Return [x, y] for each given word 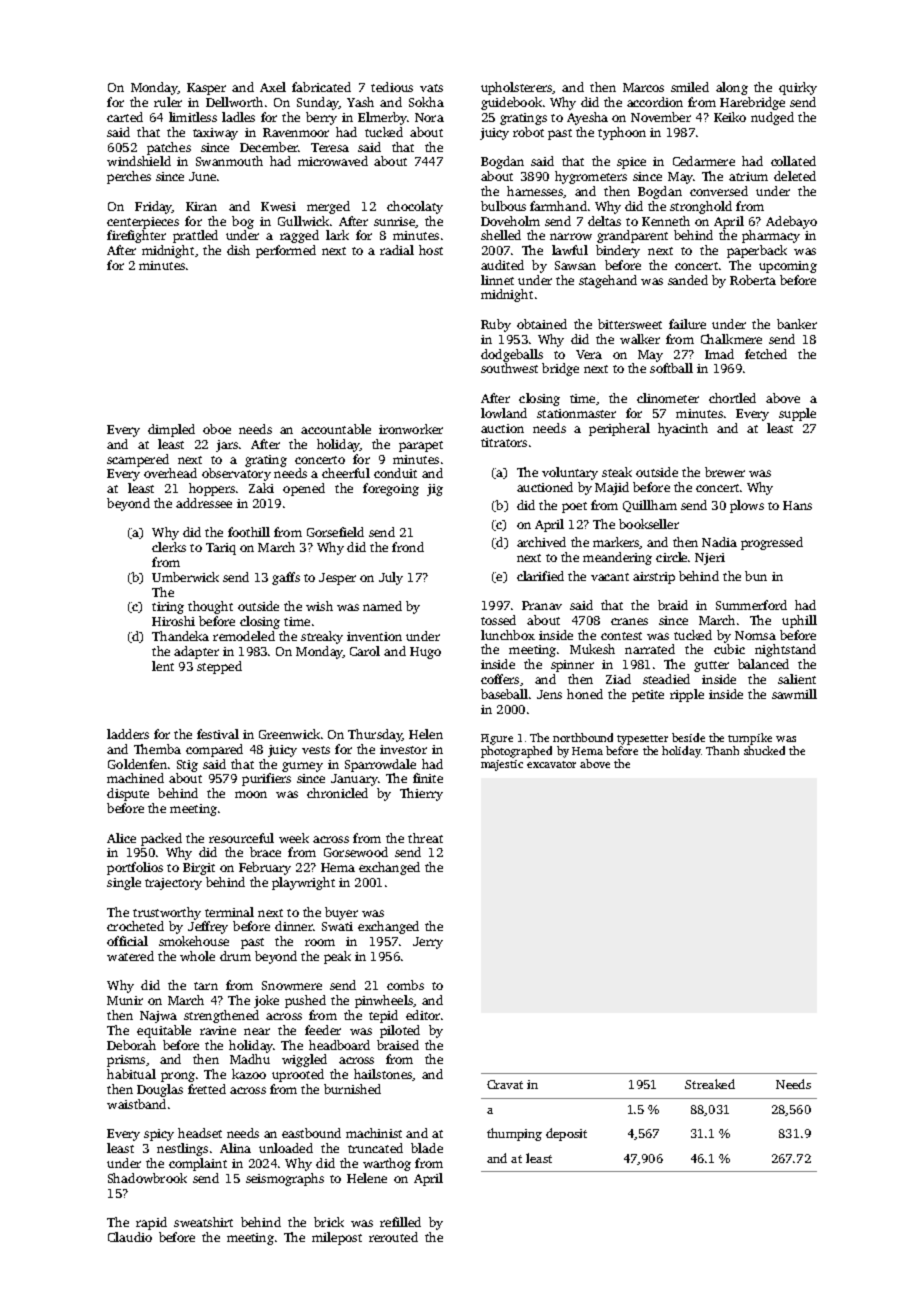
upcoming [788, 267]
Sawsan [575, 265]
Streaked [710, 1084]
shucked [764, 750]
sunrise [394, 221]
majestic [502, 765]
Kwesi [278, 206]
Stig [187, 766]
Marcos [643, 87]
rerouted [393, 1237]
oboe [217, 429]
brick [329, 1222]
